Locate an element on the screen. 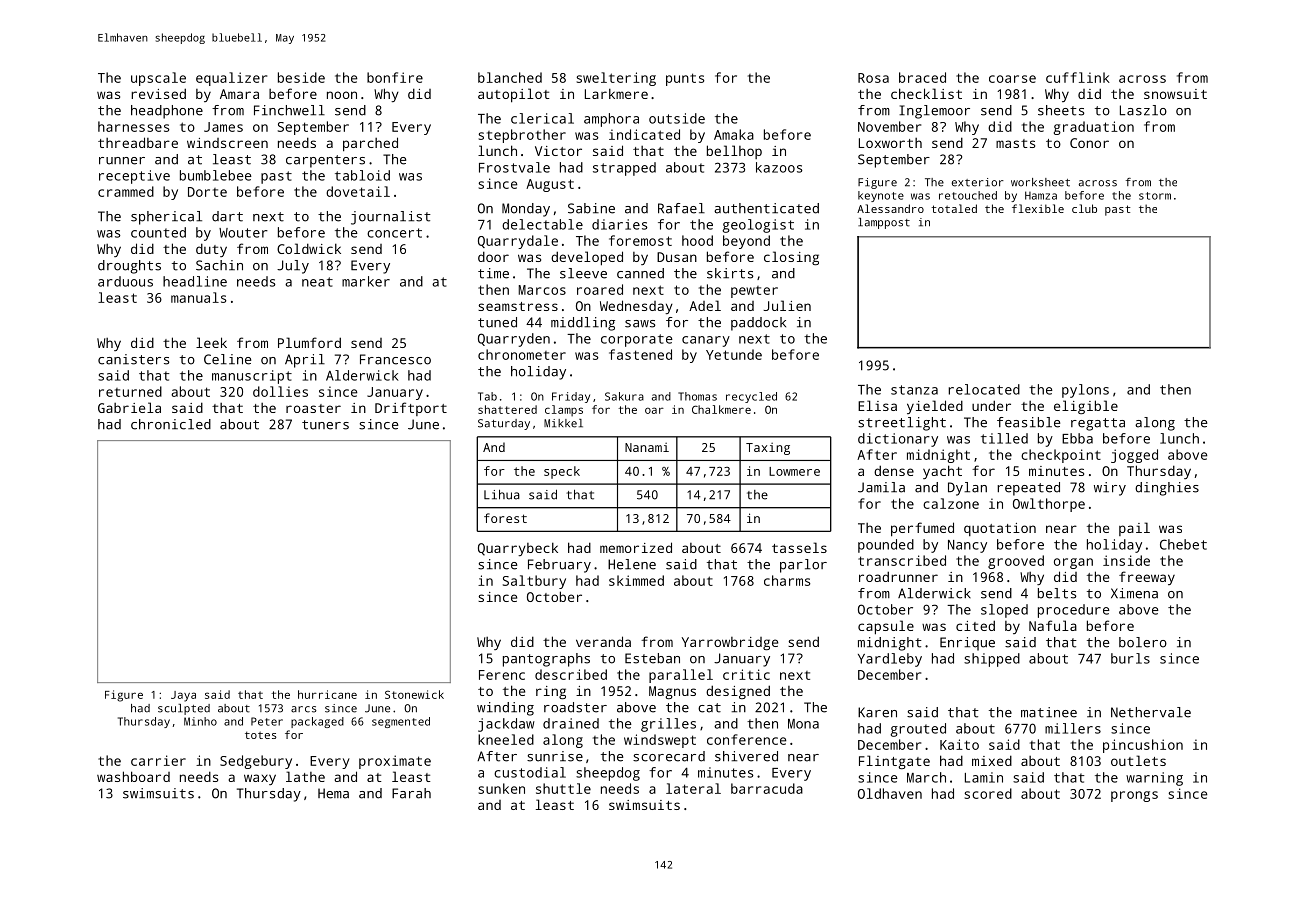 Image resolution: width=1308 pixels, height=924 pixels. Quarrybeck is located at coordinates (518, 549).
